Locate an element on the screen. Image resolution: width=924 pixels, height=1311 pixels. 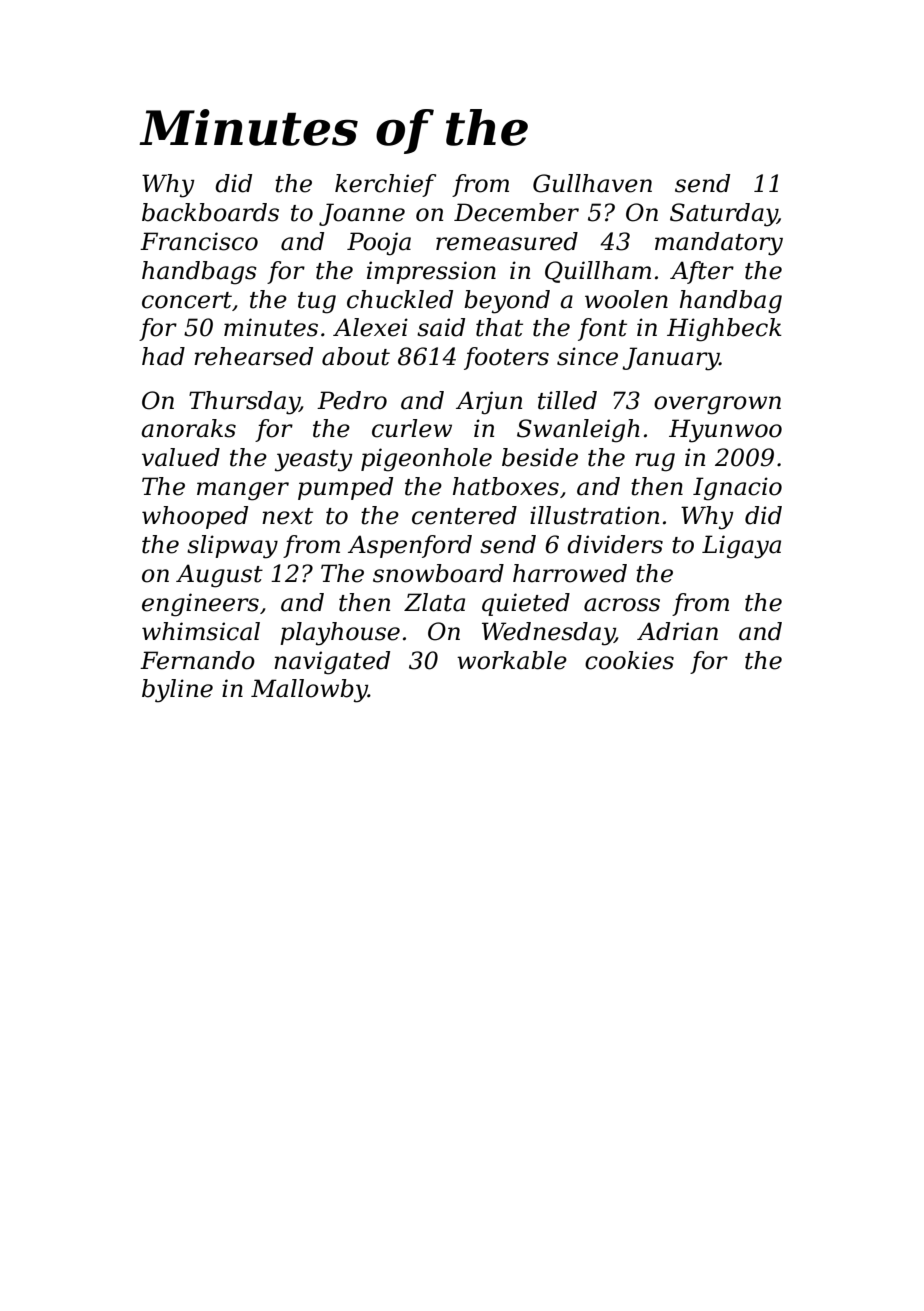
overgrown is located at coordinates (717, 405).
